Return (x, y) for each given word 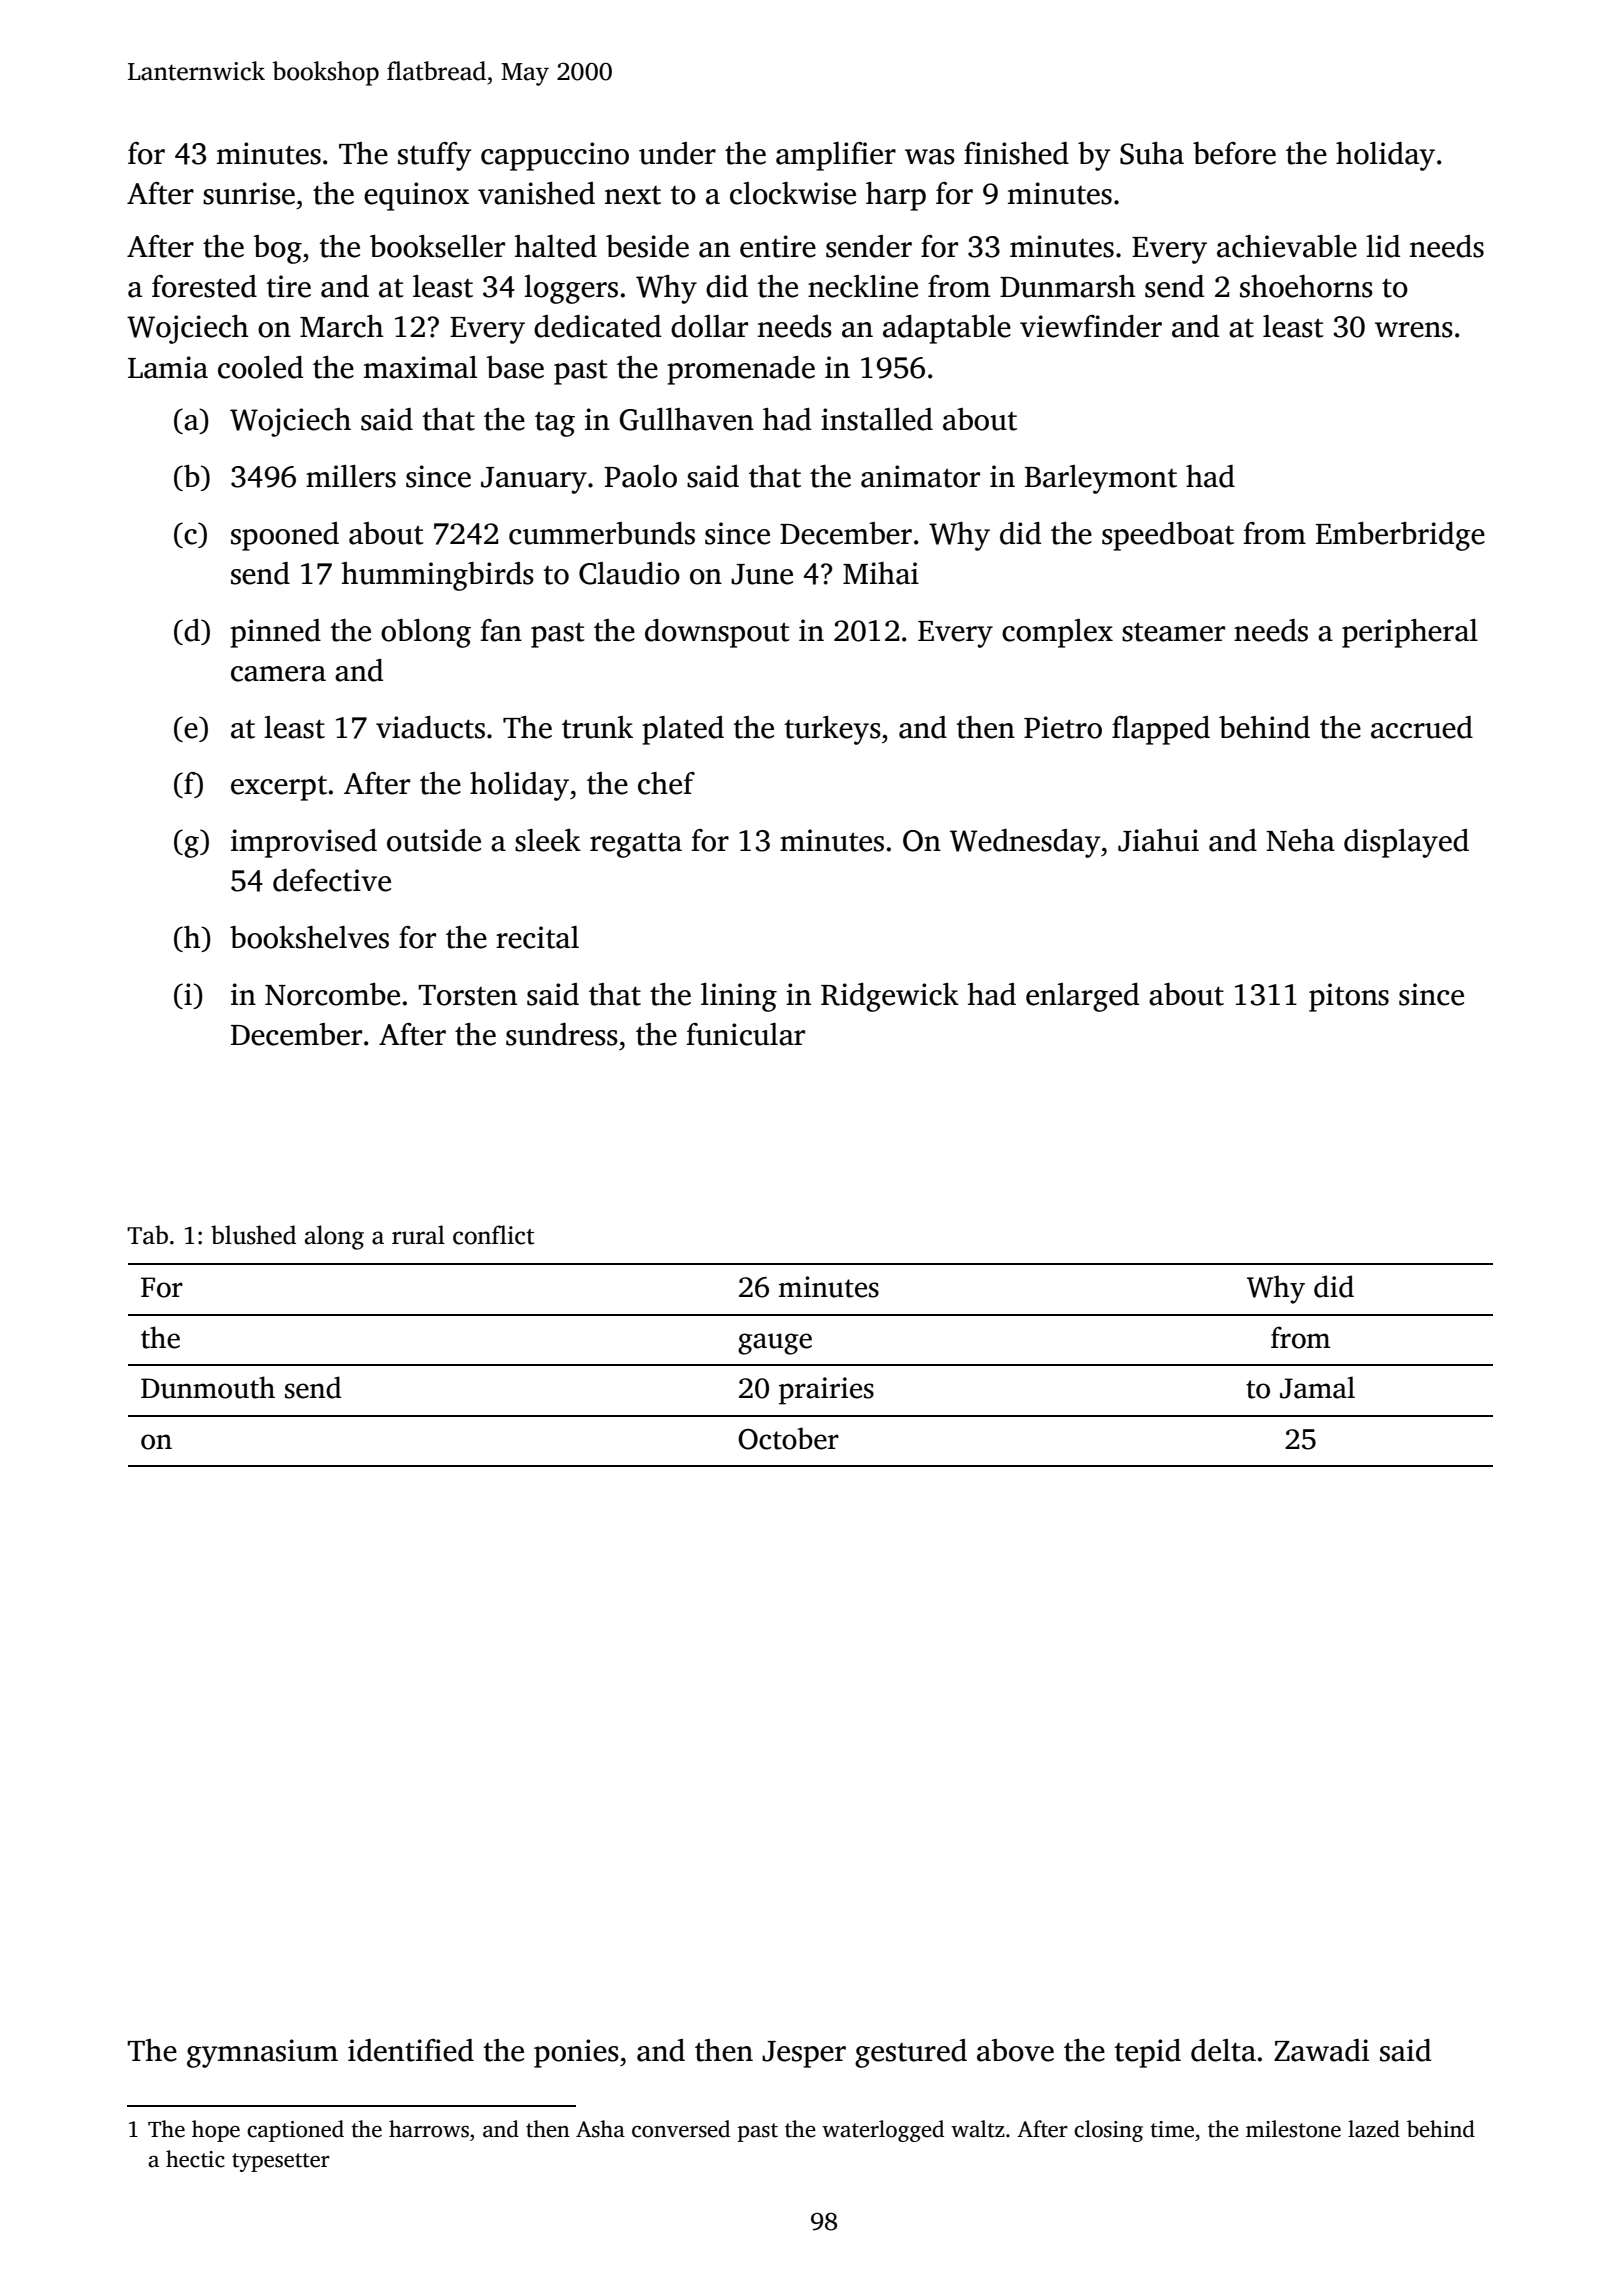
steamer (1173, 632)
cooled (260, 367)
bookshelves (309, 937)
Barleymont (1101, 479)
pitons (1349, 997)
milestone (1293, 2129)
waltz (978, 2129)
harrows (429, 2129)
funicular (746, 1034)
